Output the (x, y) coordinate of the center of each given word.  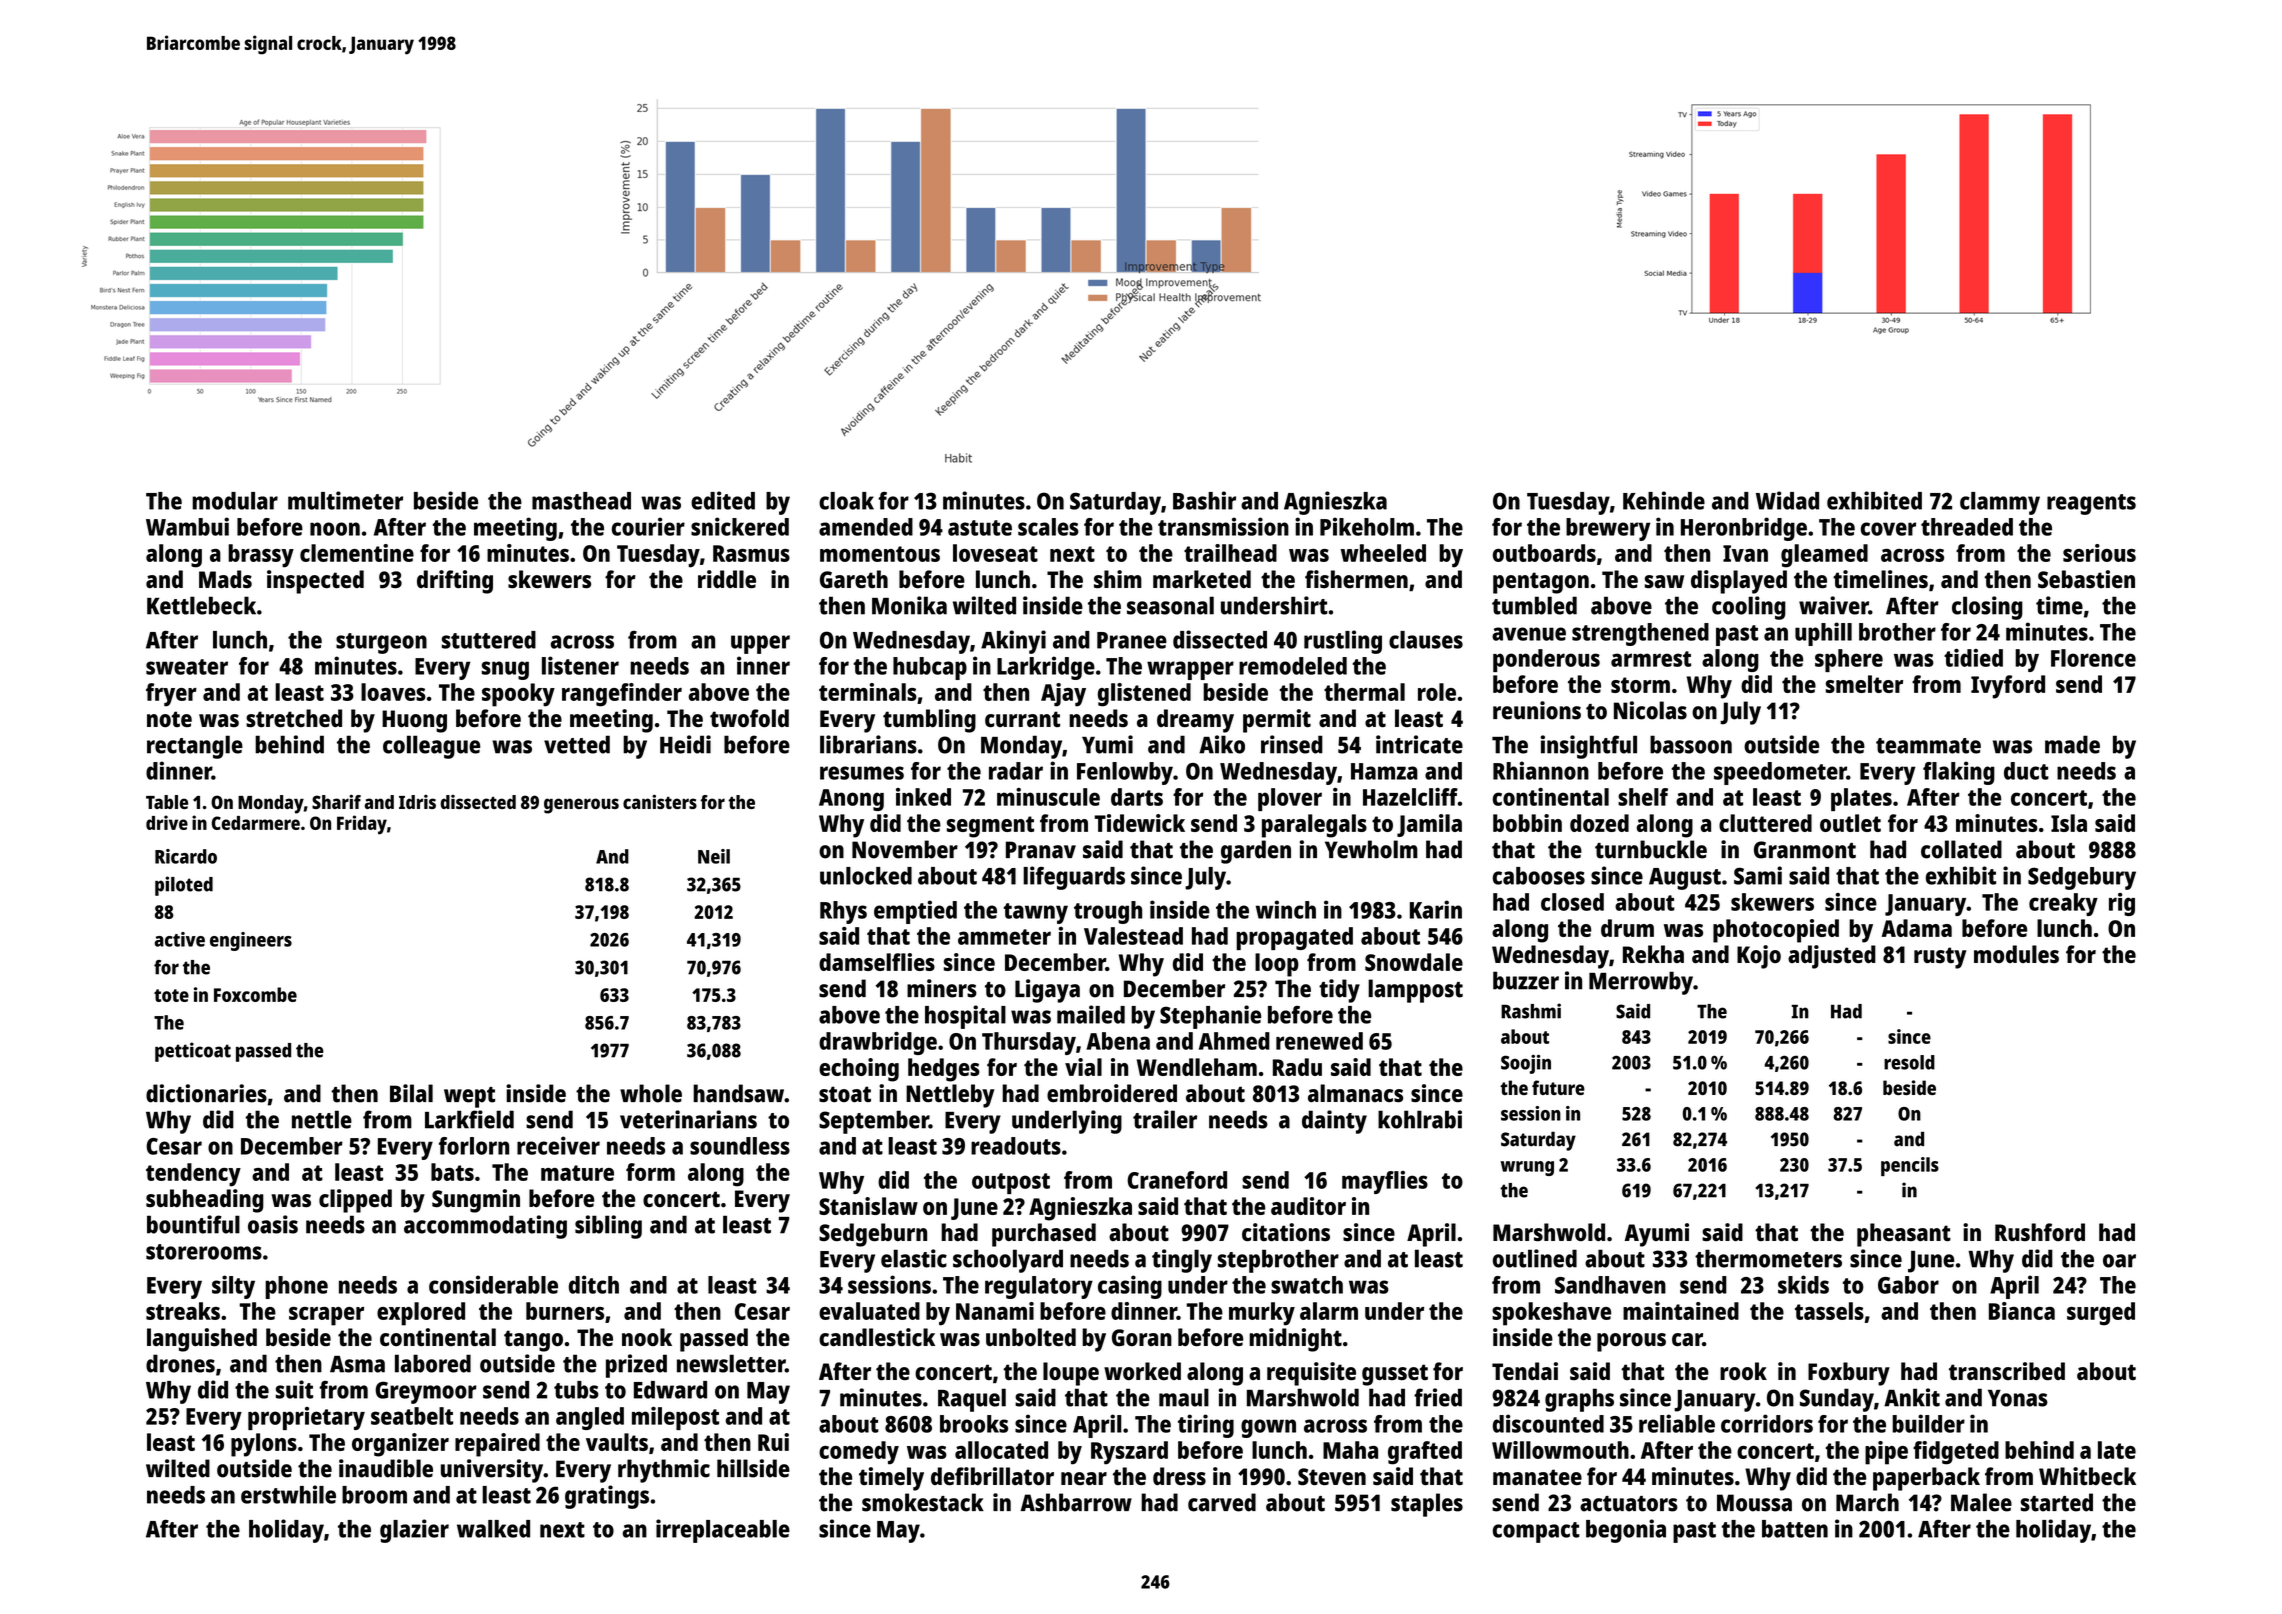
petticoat (193, 1052)
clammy (2000, 503)
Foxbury (1849, 1374)
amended (866, 527)
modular (235, 501)
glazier (414, 1531)
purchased (1044, 1235)
